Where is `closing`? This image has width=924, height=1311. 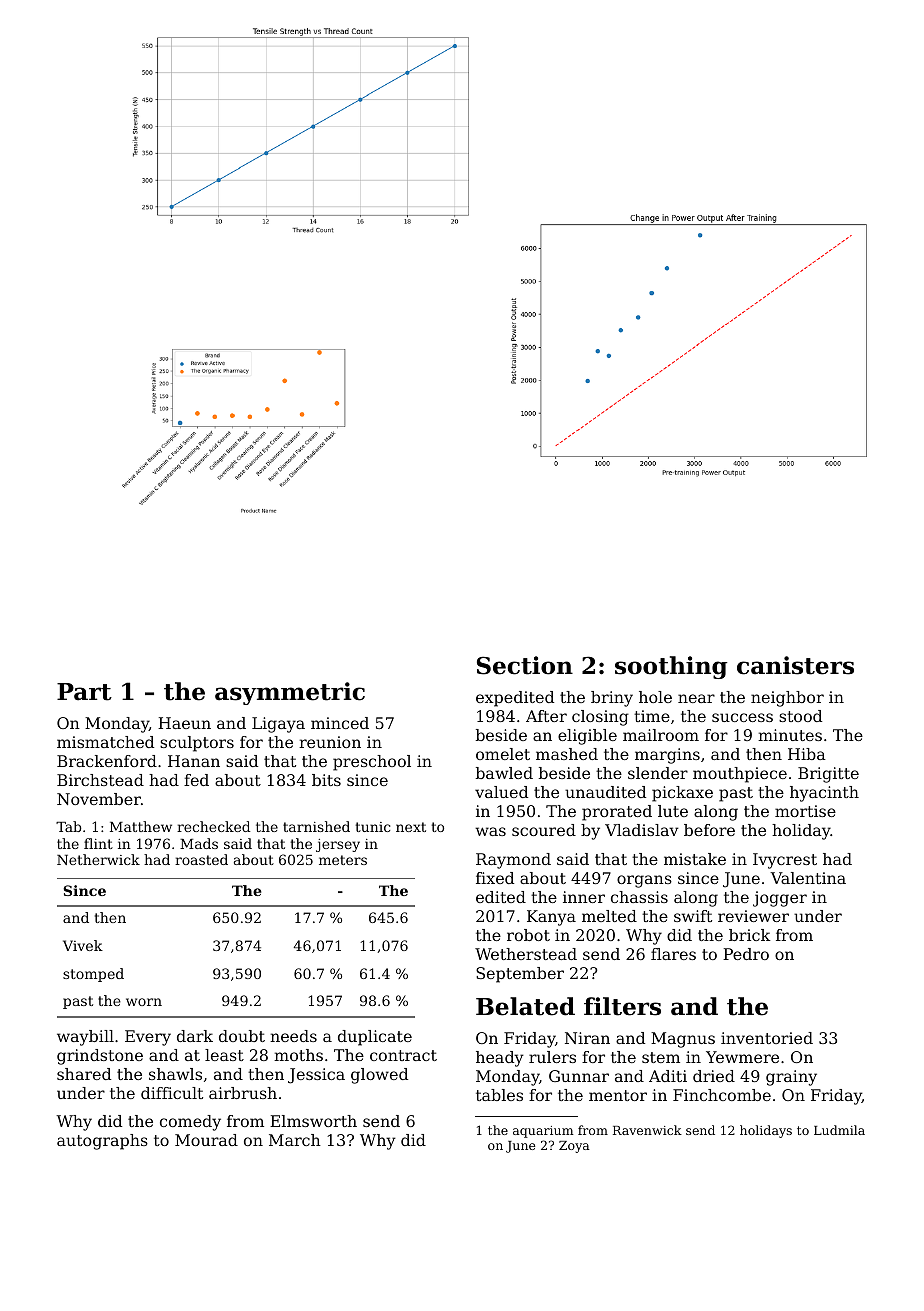 closing is located at coordinates (600, 718).
